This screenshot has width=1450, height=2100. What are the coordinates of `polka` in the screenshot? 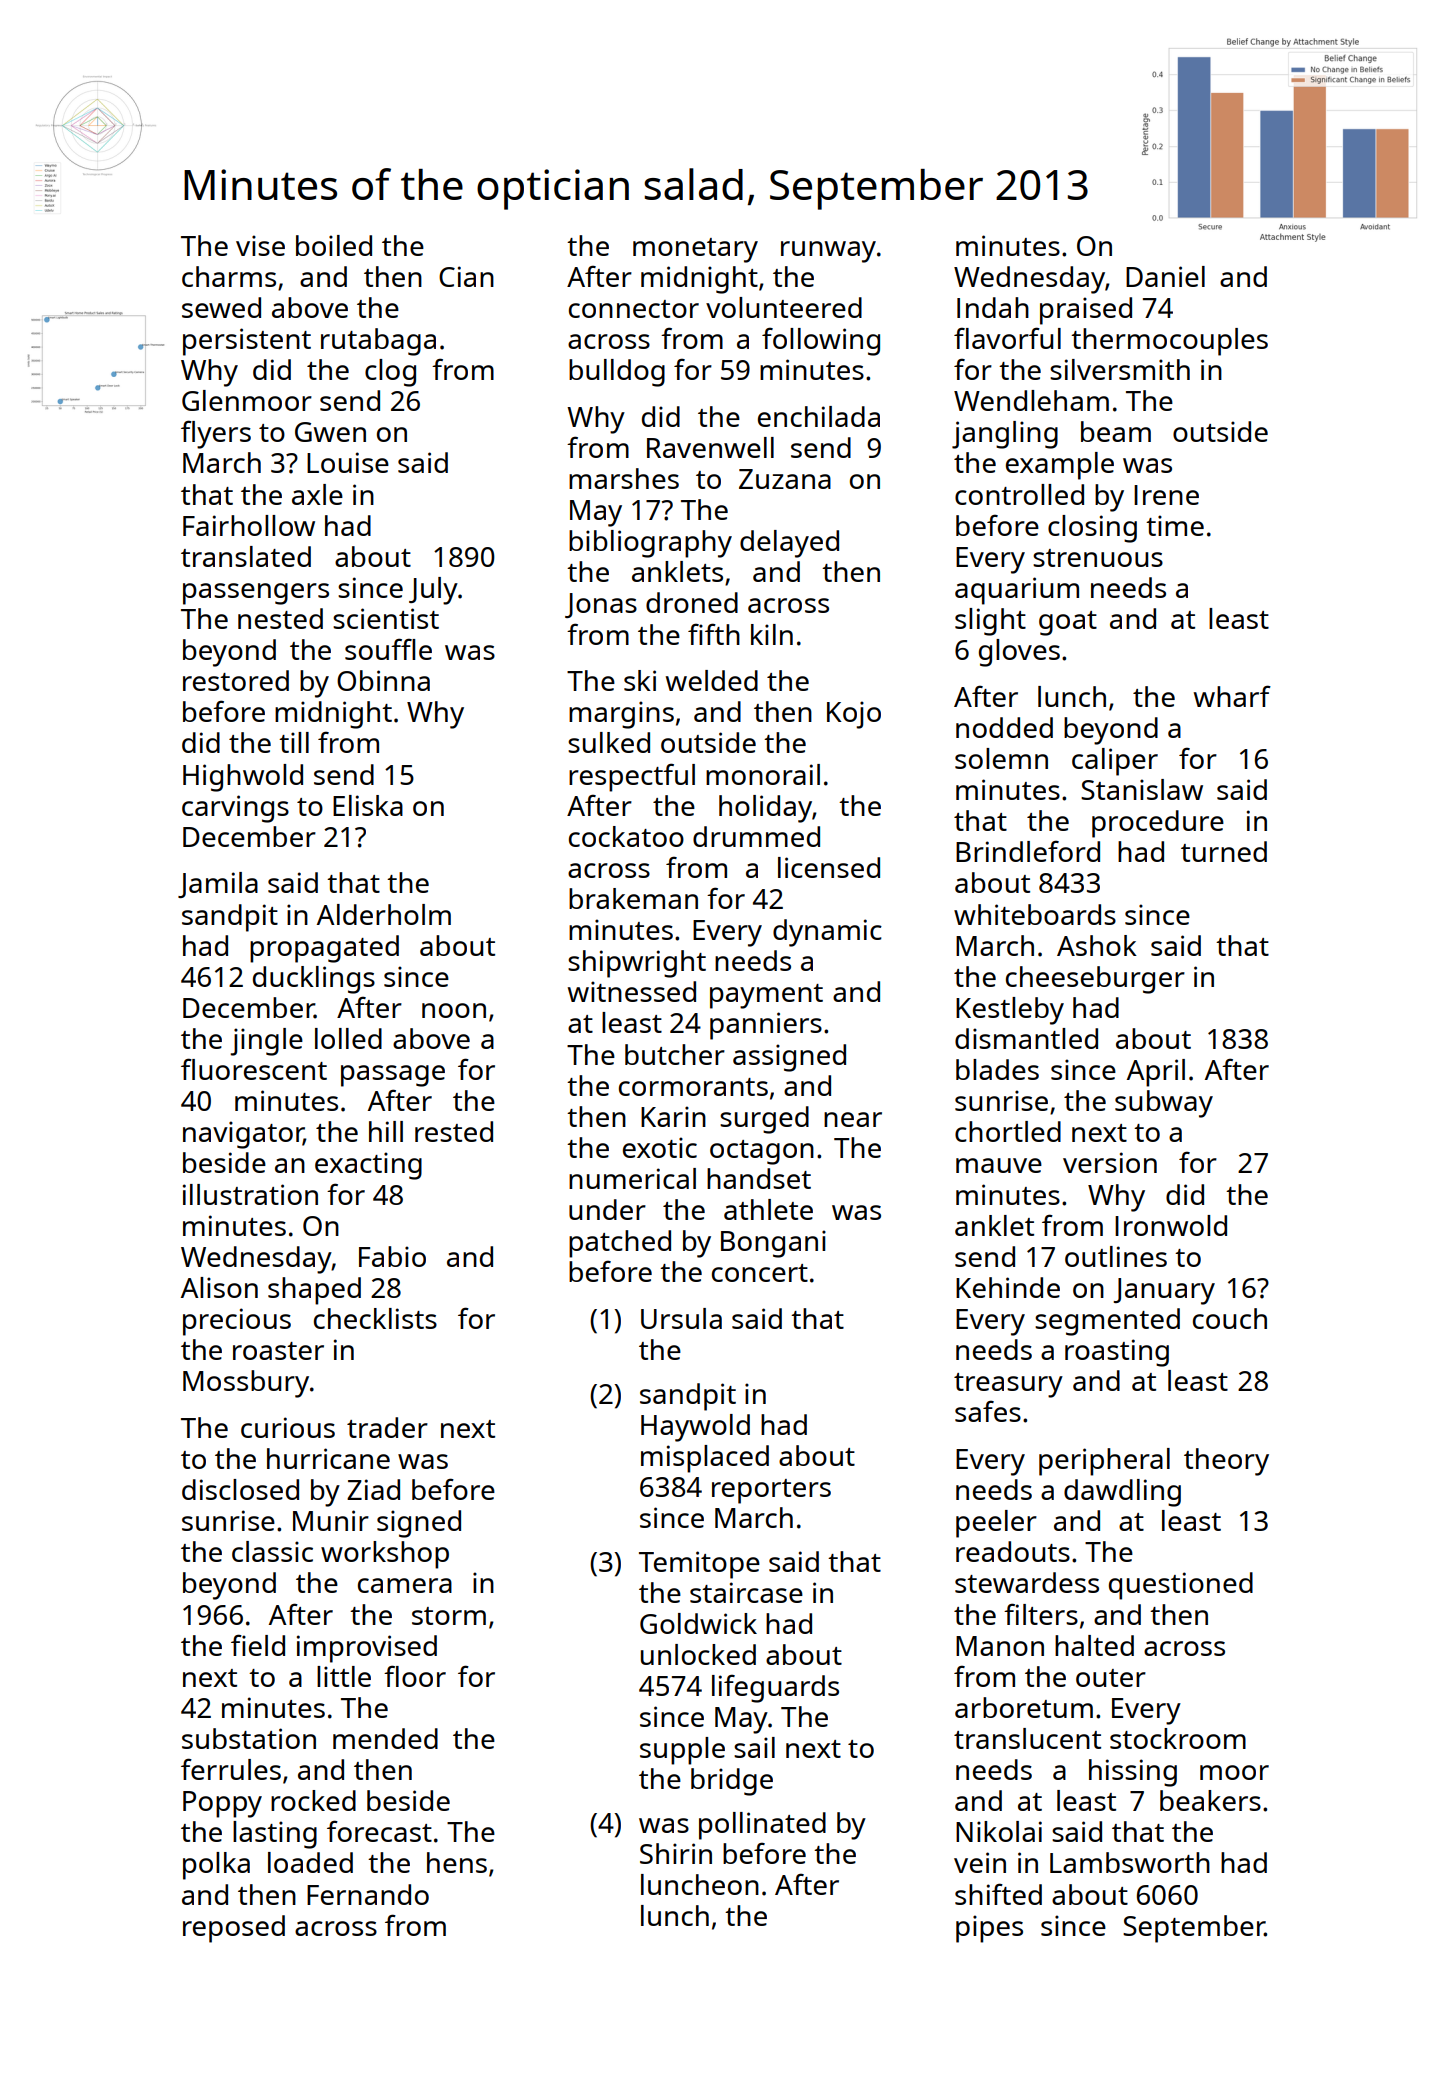 It's located at (216, 1866).
